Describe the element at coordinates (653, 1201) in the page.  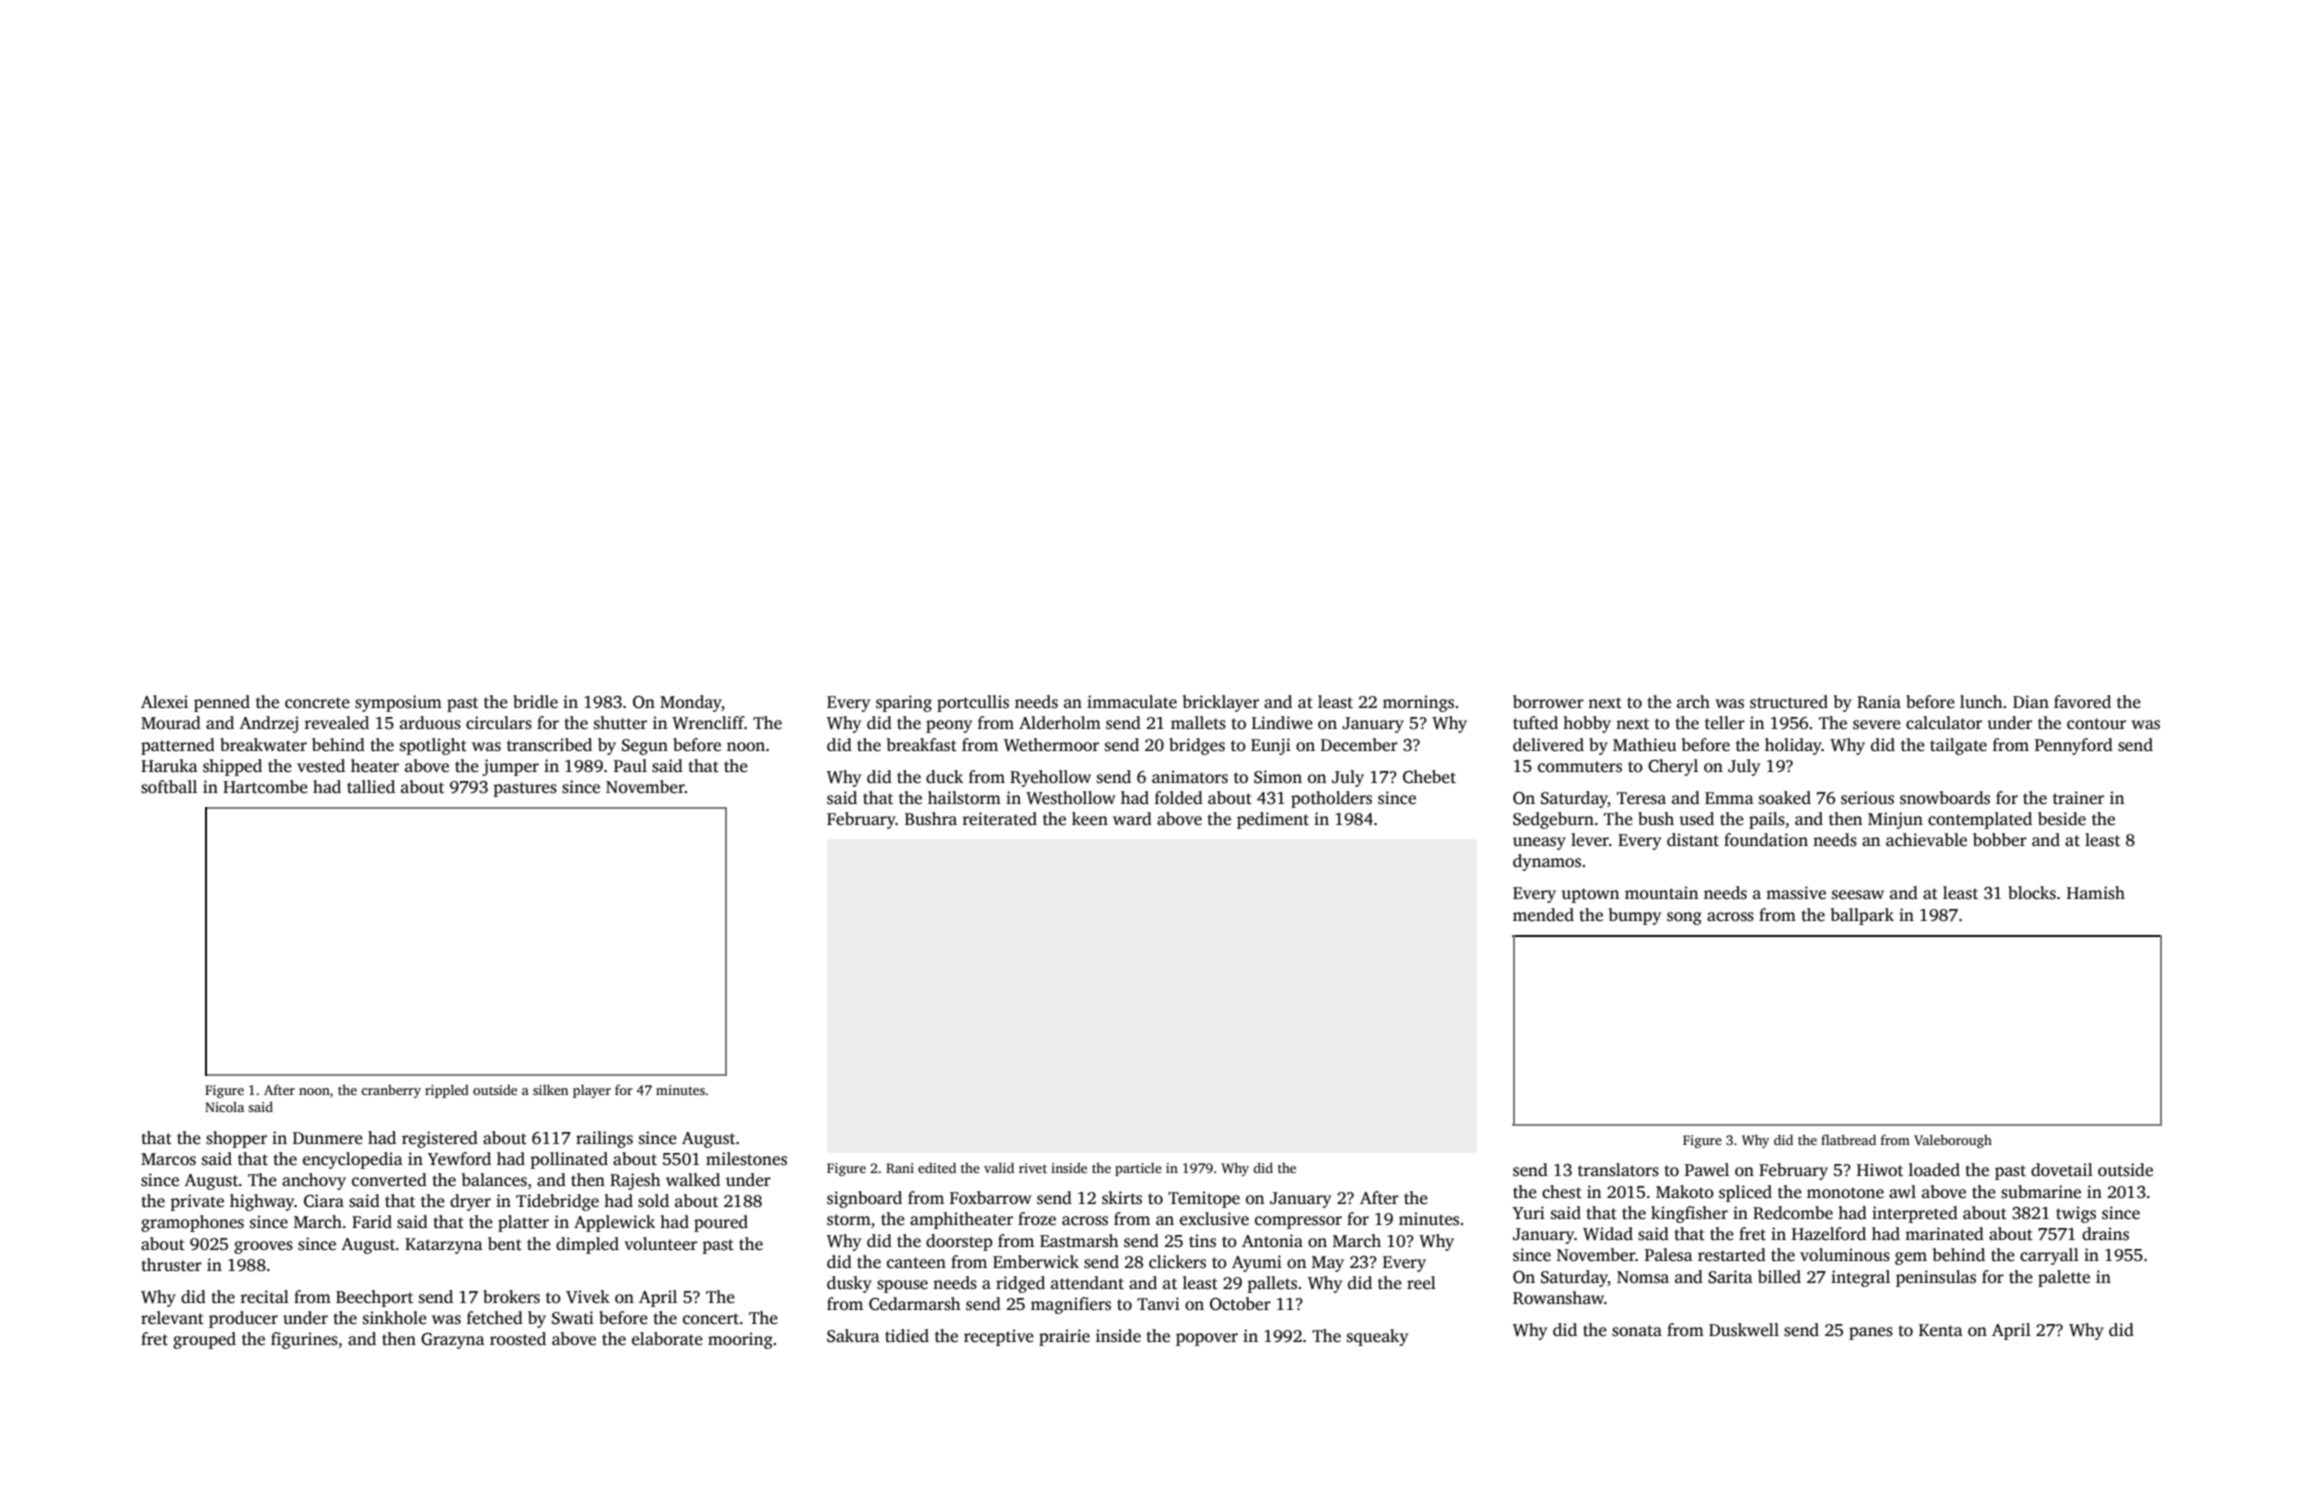
I see `sold` at that location.
